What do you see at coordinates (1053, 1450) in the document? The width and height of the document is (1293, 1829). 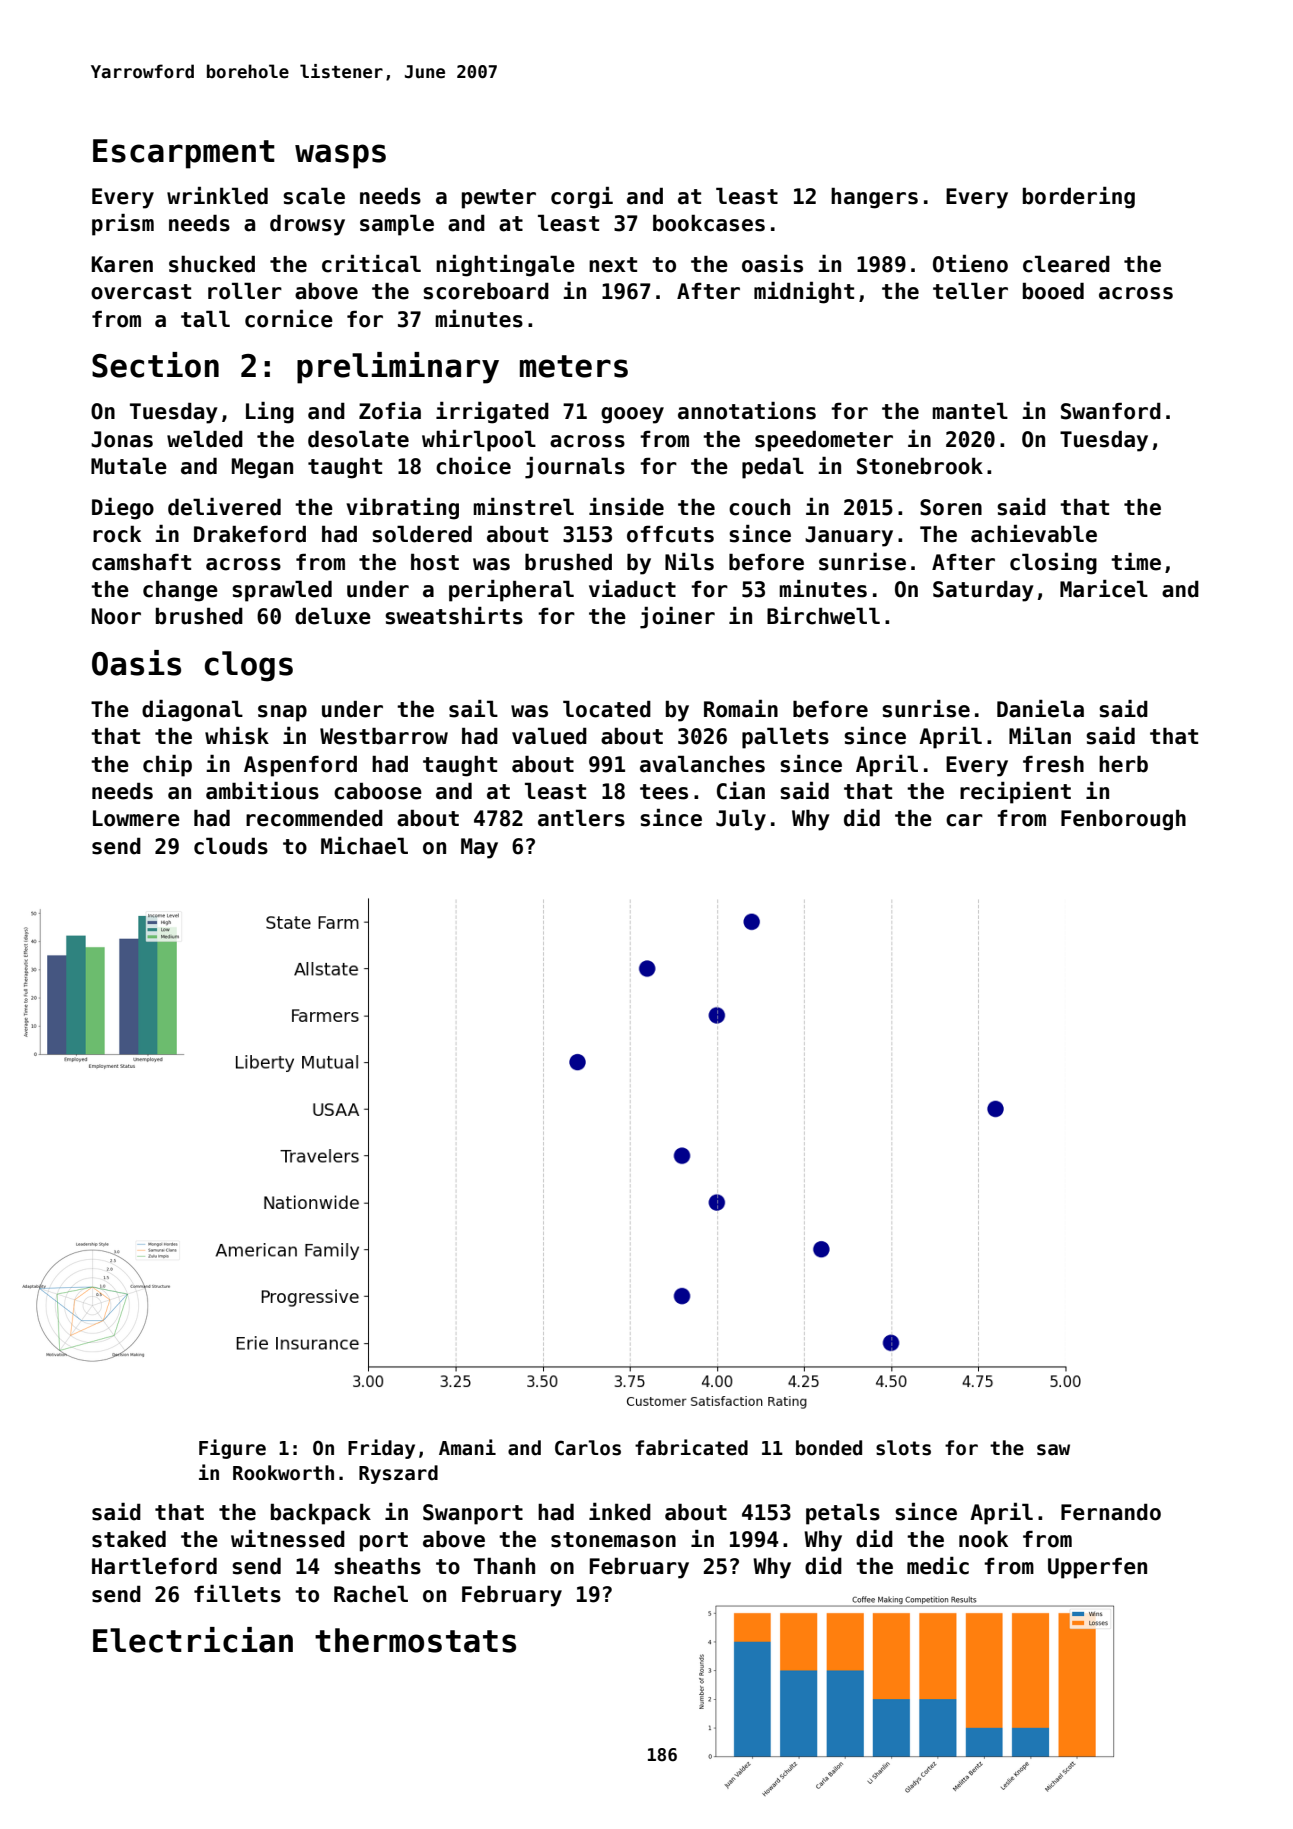 I see `saw` at bounding box center [1053, 1450].
